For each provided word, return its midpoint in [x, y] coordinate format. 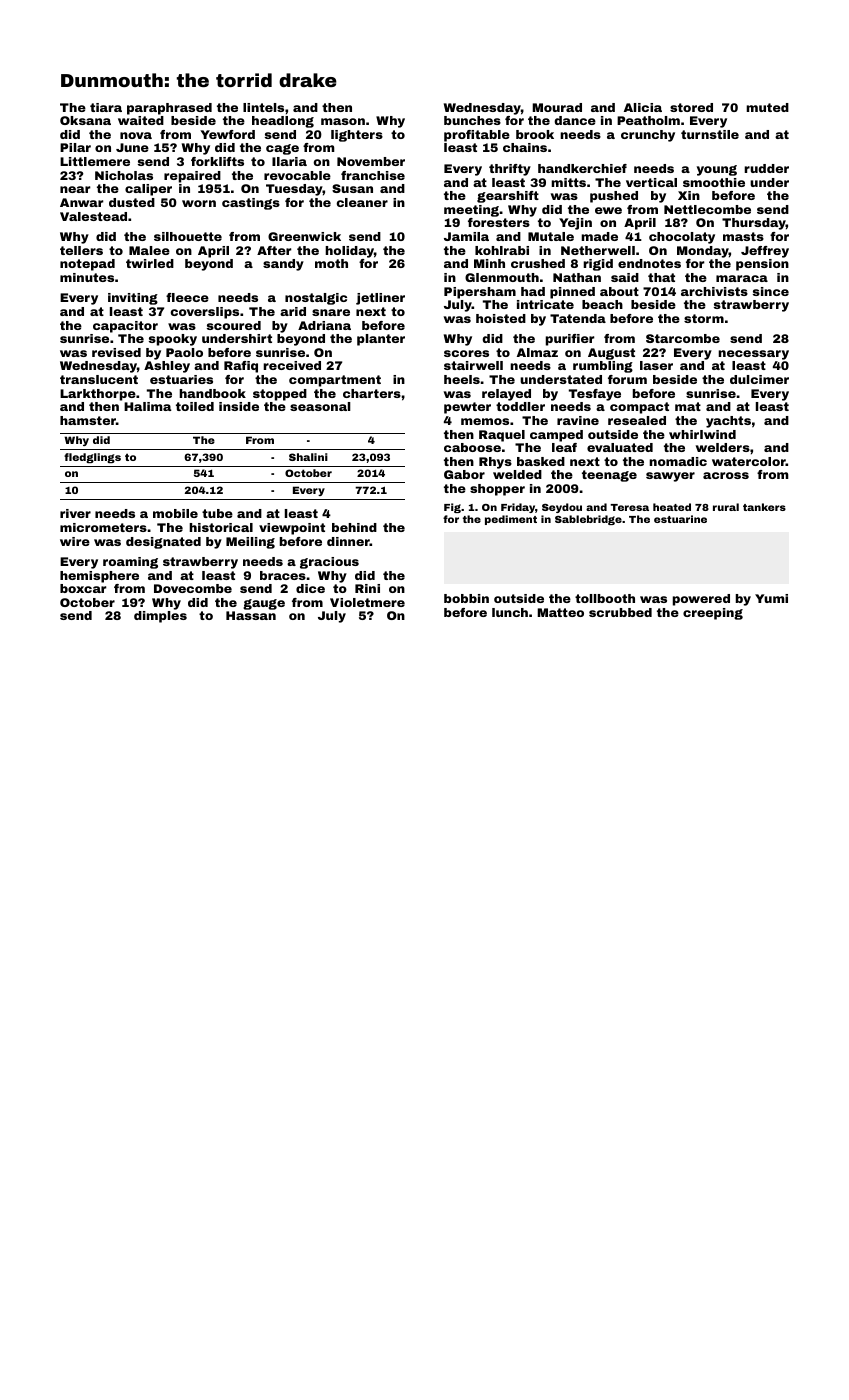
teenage [609, 476]
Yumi [771, 598]
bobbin [466, 598]
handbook [212, 393]
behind [354, 527]
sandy [283, 265]
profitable [477, 136]
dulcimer [759, 379]
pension [762, 265]
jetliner [380, 299]
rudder [766, 168]
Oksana [85, 120]
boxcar [83, 588]
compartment [335, 381]
